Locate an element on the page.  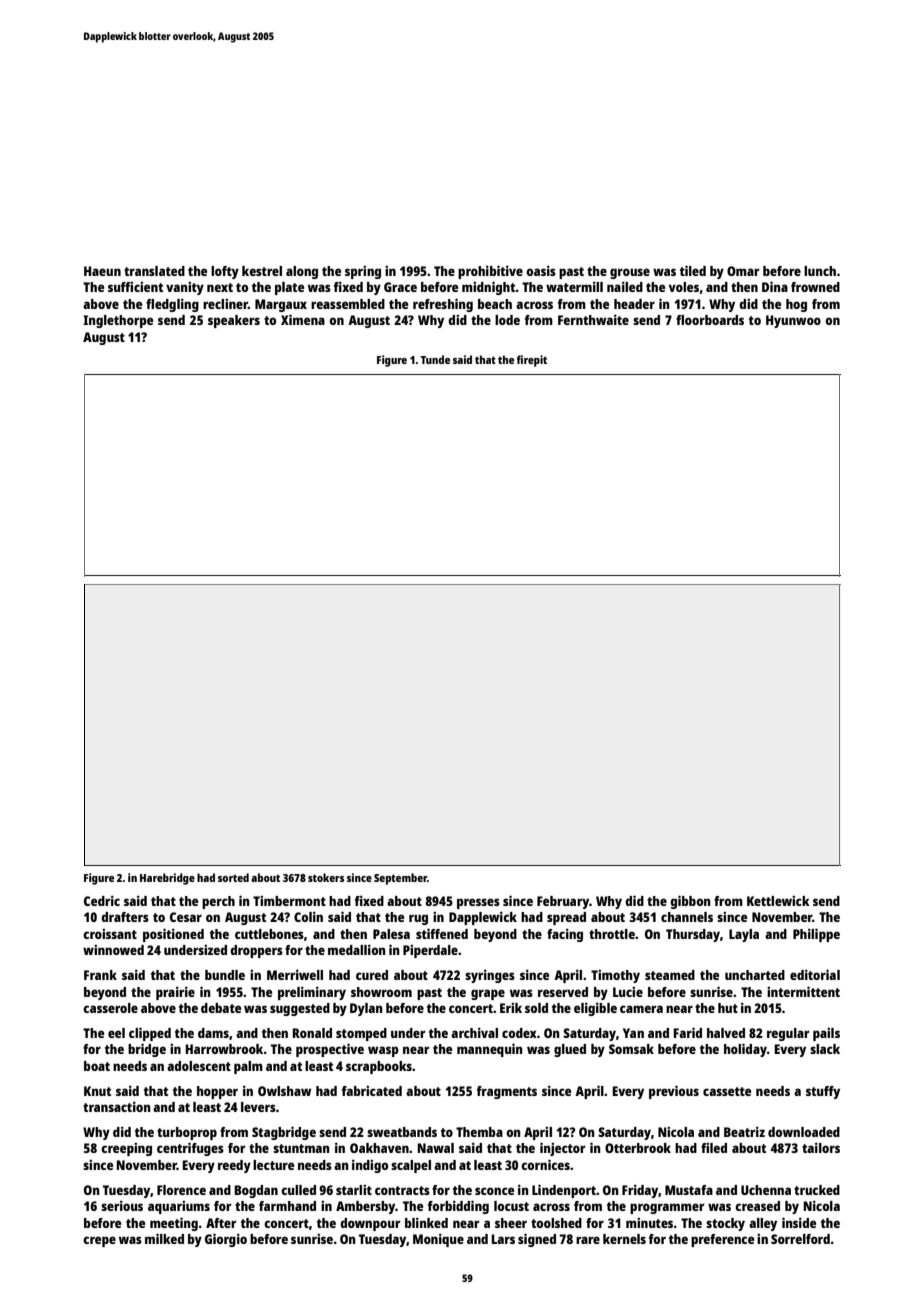
serious is located at coordinates (122, 1205).
